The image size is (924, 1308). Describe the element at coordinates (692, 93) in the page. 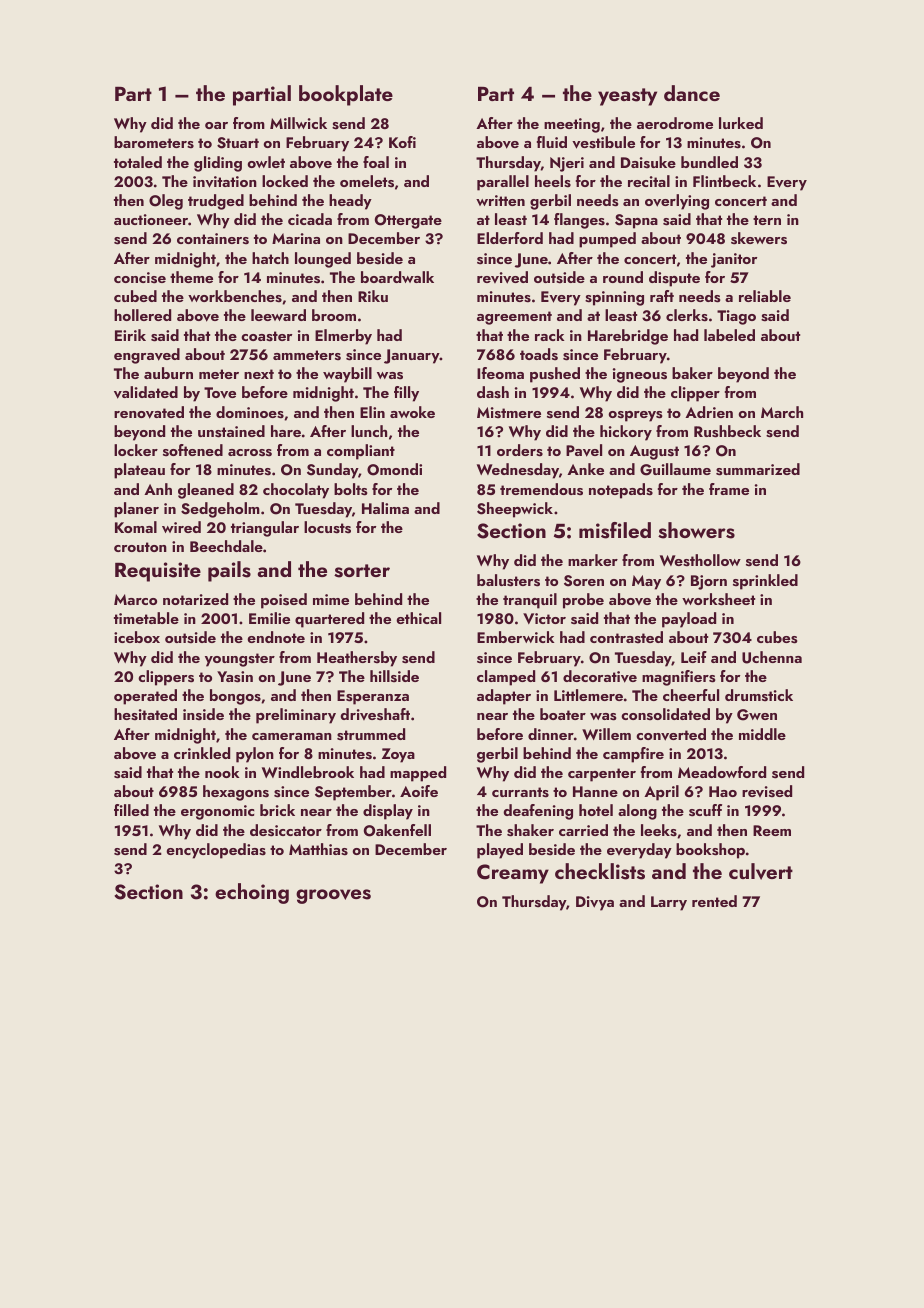

I see `dance` at that location.
